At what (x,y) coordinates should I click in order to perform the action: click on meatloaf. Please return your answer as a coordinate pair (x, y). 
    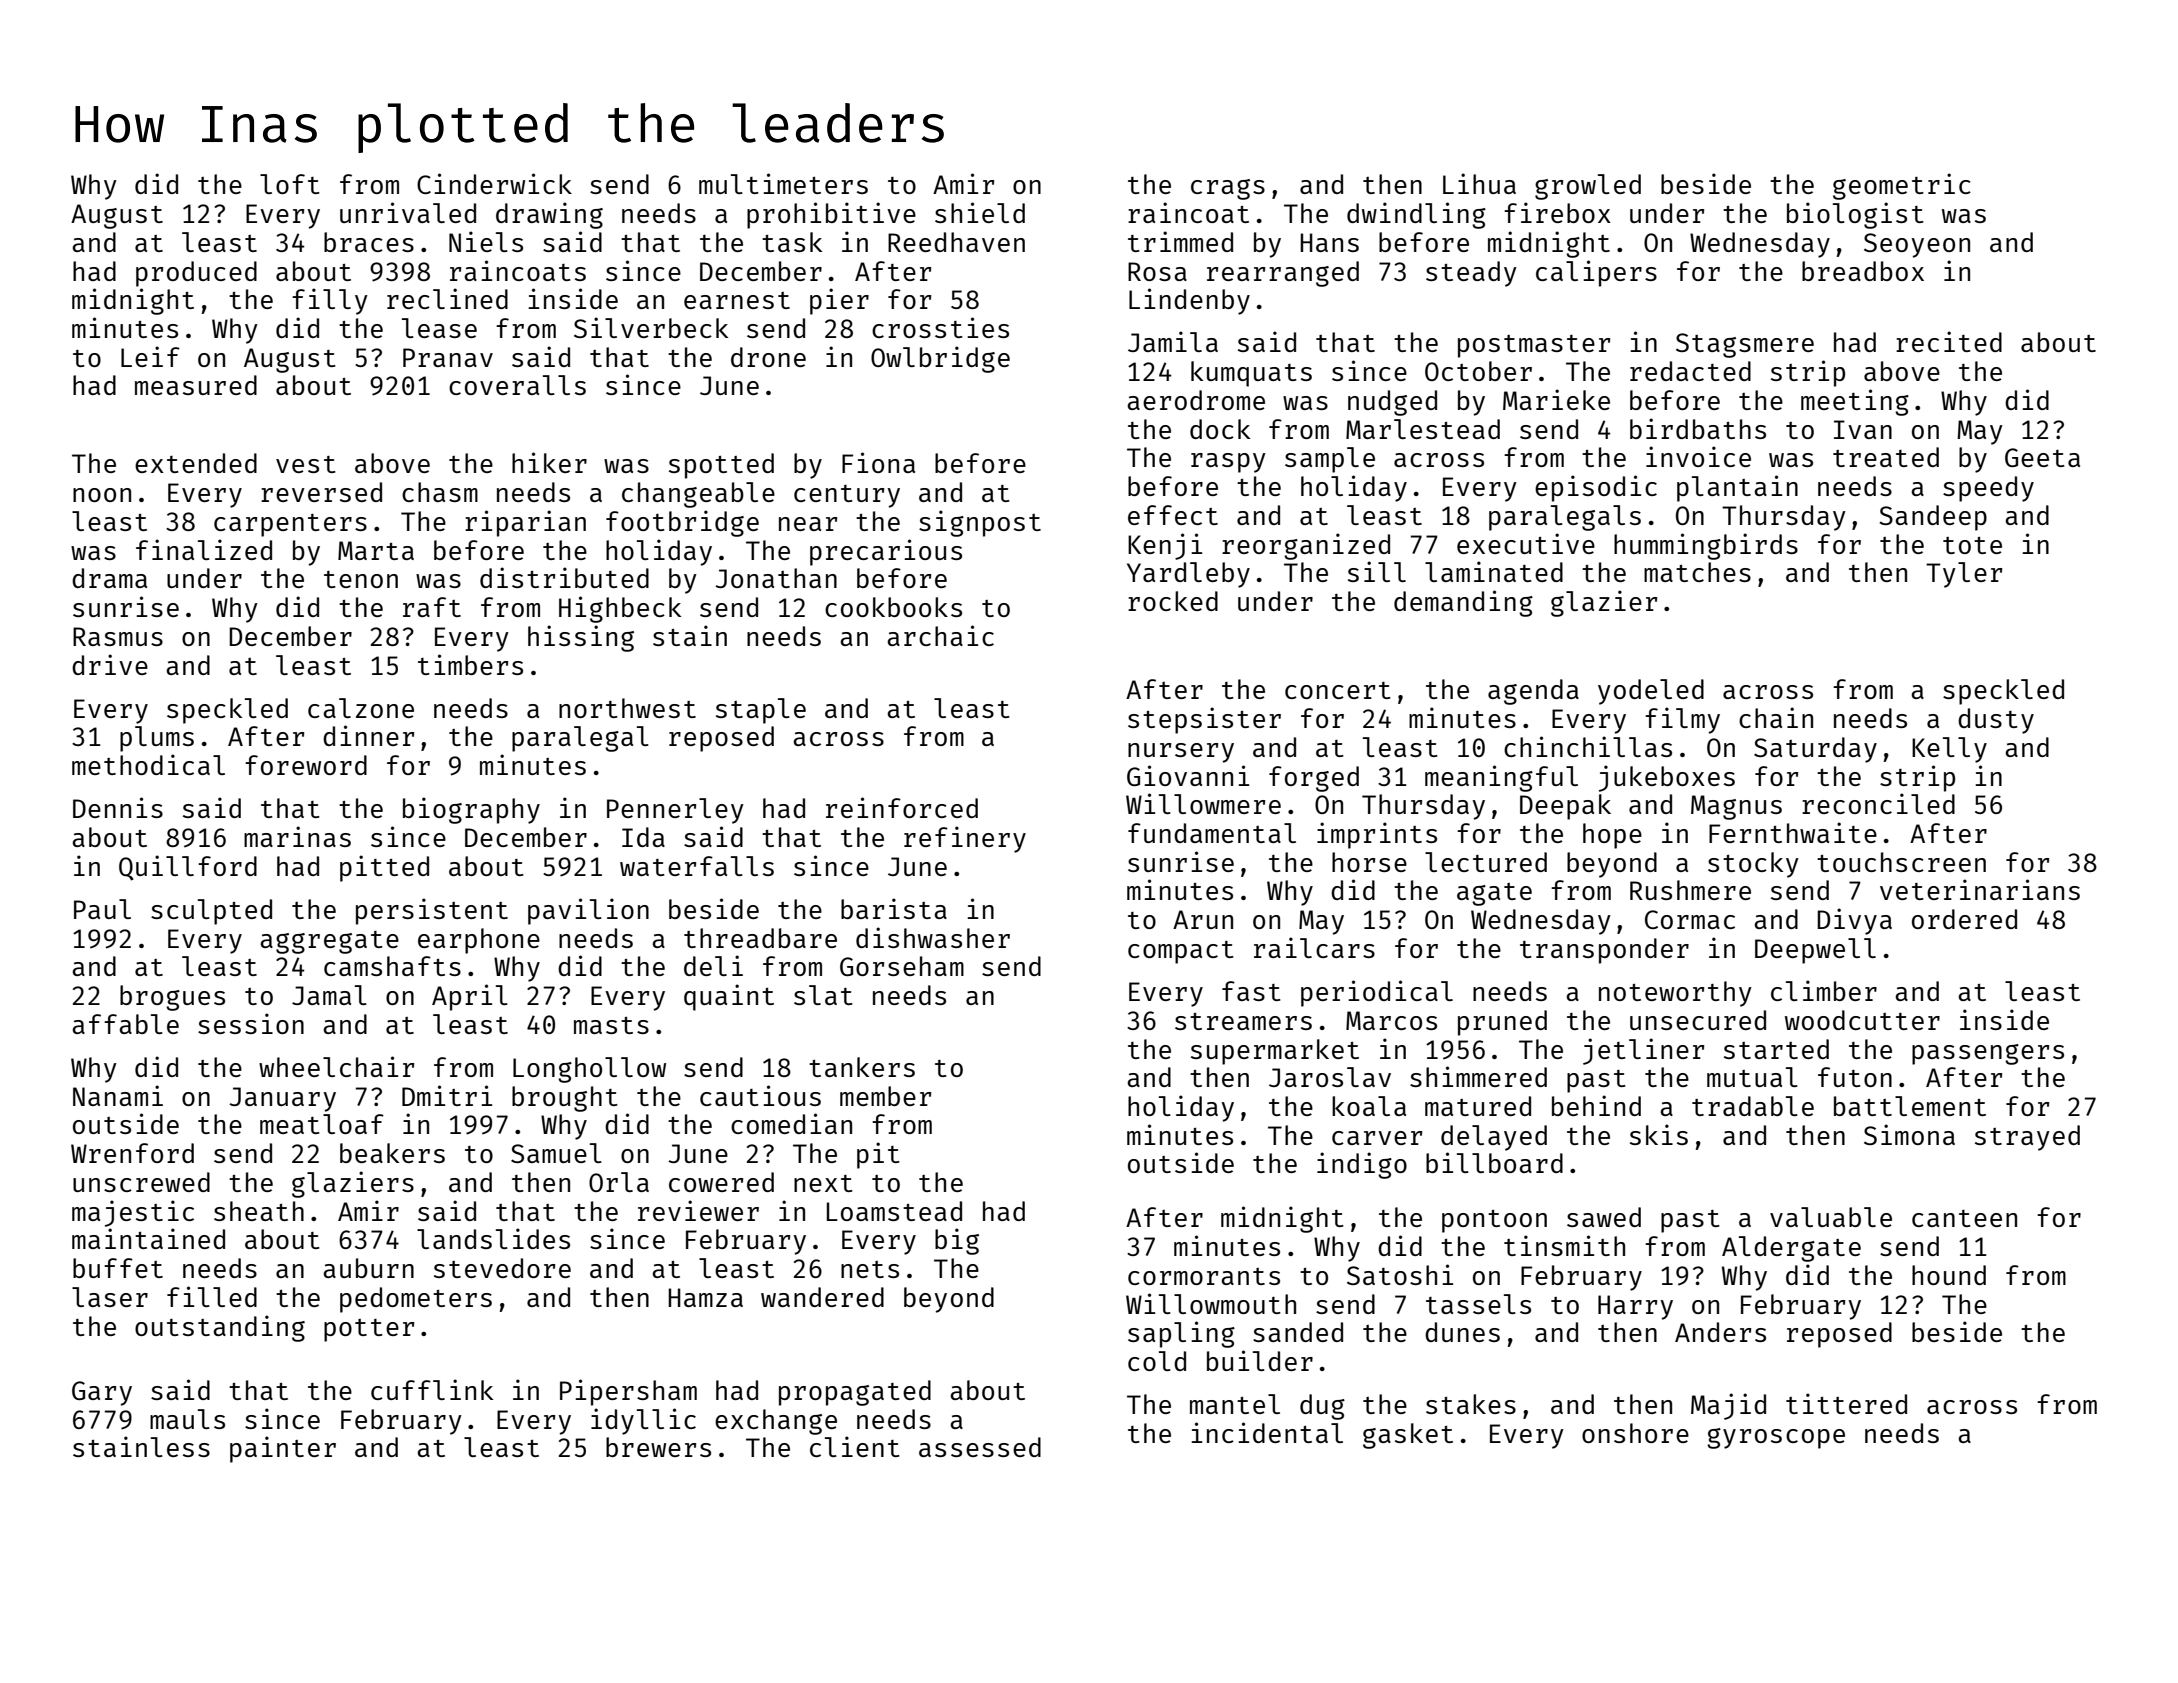
    Looking at the image, I should click on (322, 1124).
